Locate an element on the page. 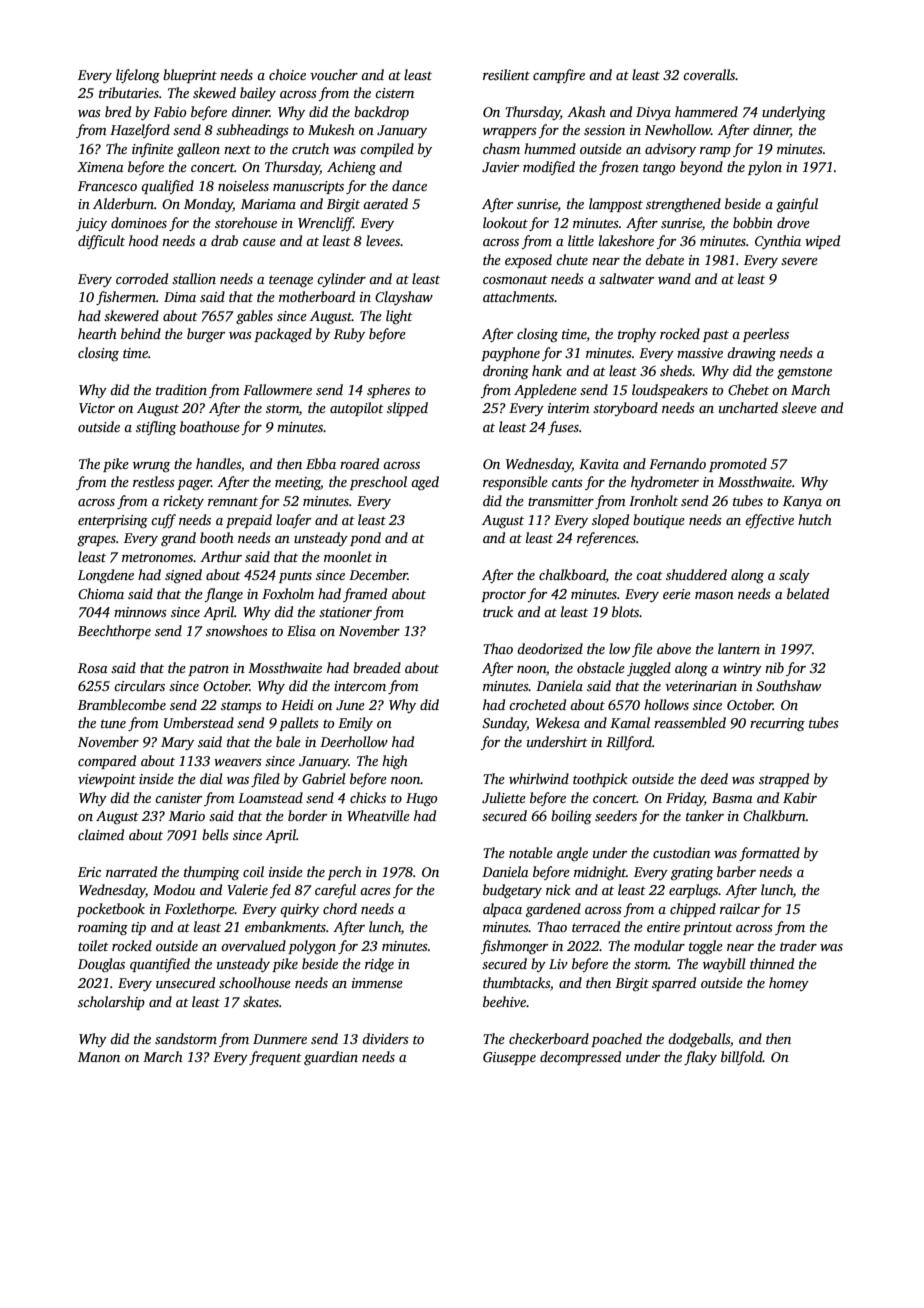  trophy is located at coordinates (637, 335).
